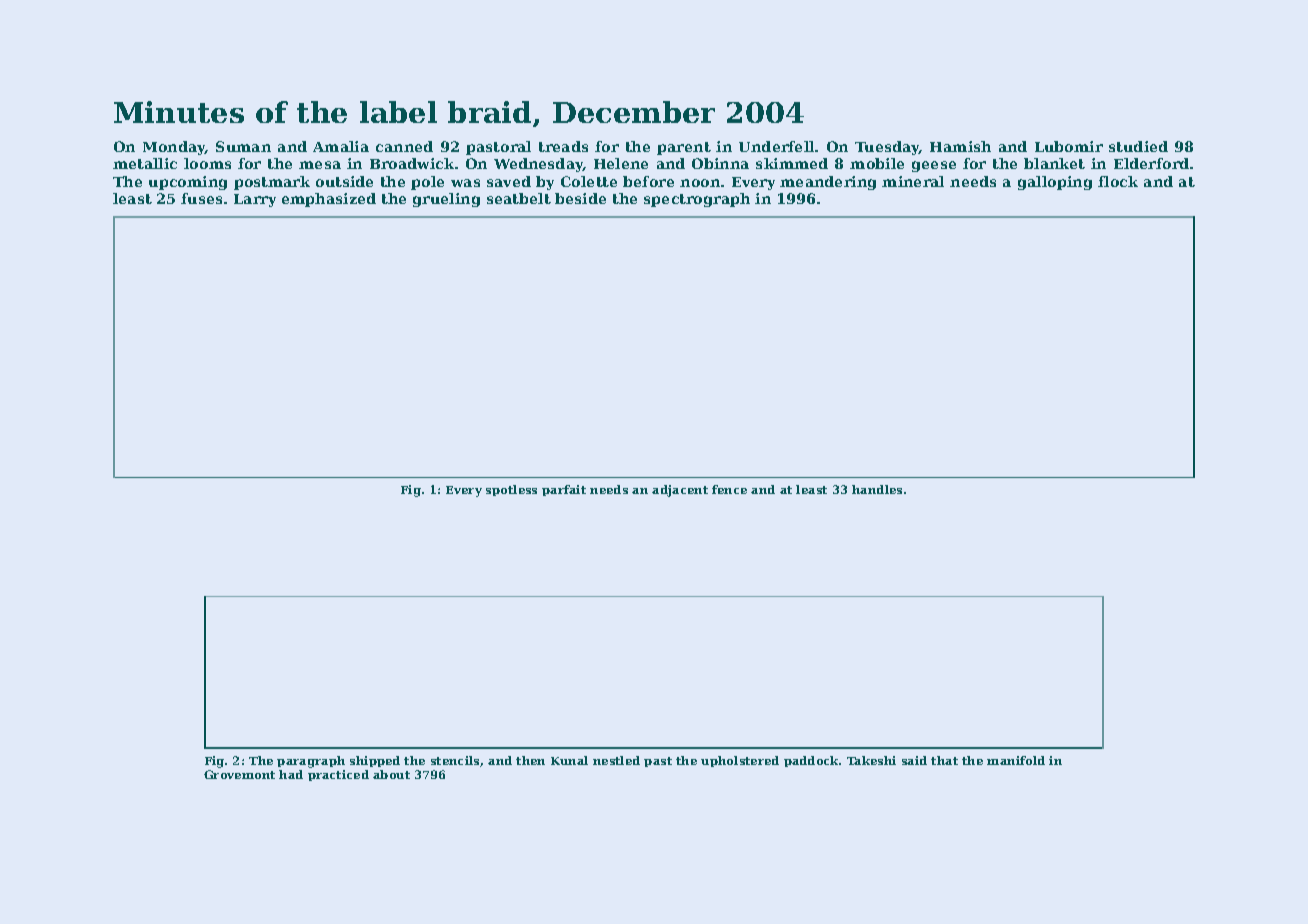 The height and width of the image is (924, 1308). Describe the element at coordinates (697, 200) in the image. I see `spectrograph` at that location.
